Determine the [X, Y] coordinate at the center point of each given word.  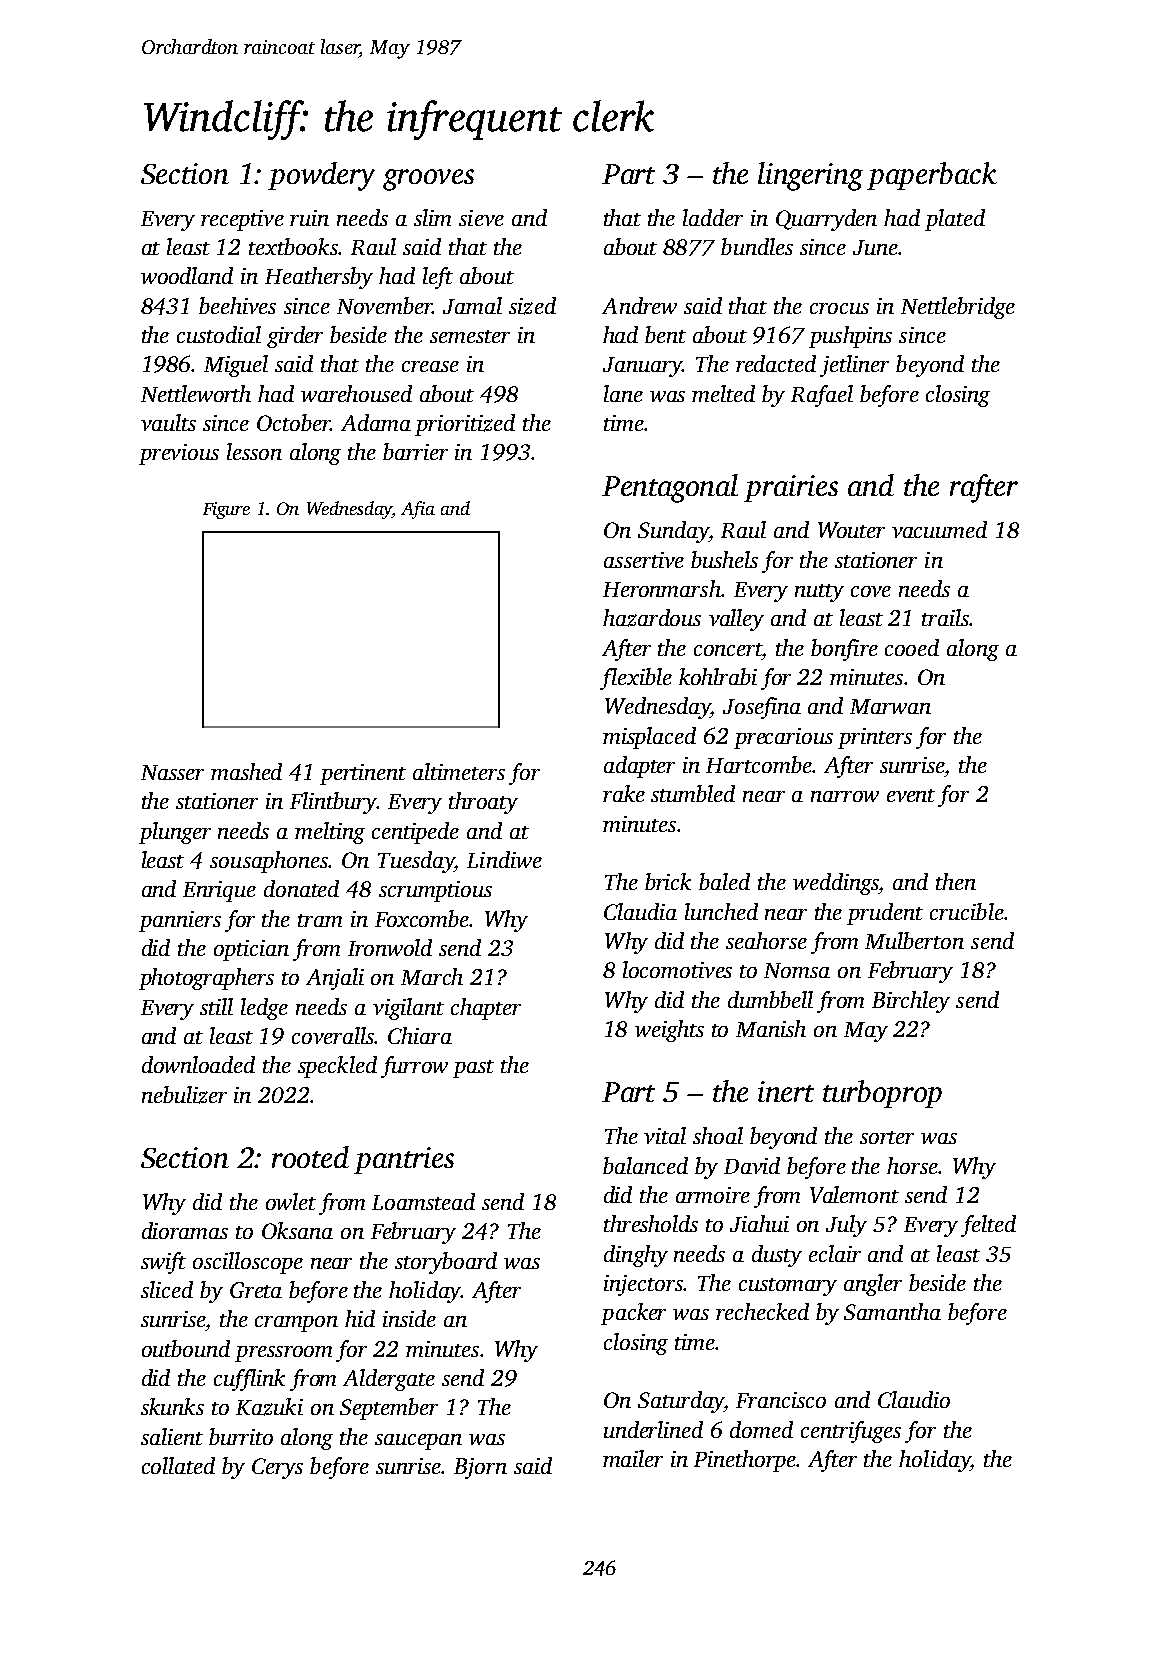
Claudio [914, 1399]
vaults [168, 422]
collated [178, 1465]
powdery [321, 176]
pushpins [850, 337]
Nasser [172, 772]
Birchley [911, 1002]
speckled [337, 1067]
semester [470, 336]
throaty [483, 803]
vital [665, 1135]
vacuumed [939, 529]
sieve [481, 218]
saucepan [418, 1442]
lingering [810, 176]
